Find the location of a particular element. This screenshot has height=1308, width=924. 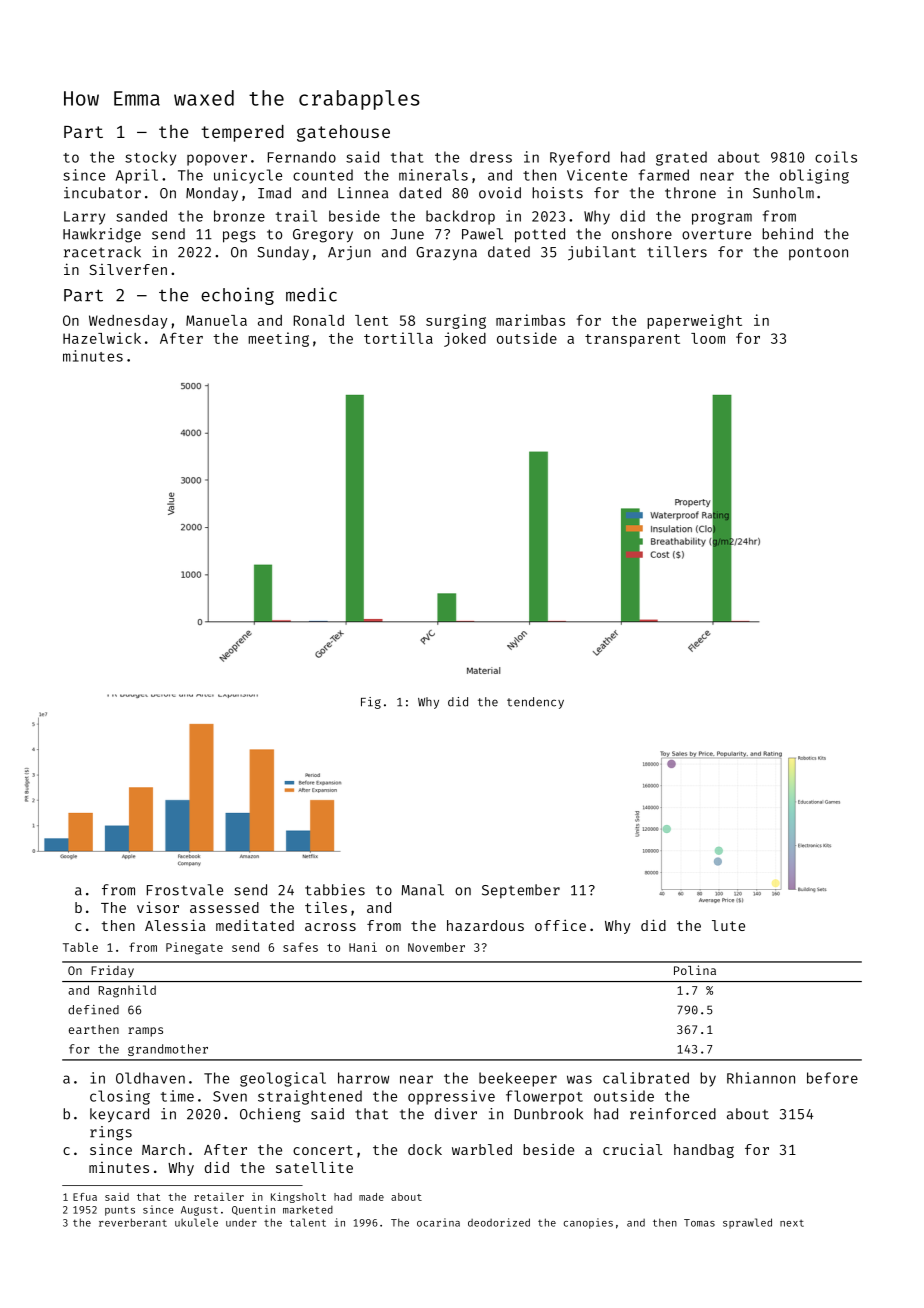

lute is located at coordinates (728, 925).
